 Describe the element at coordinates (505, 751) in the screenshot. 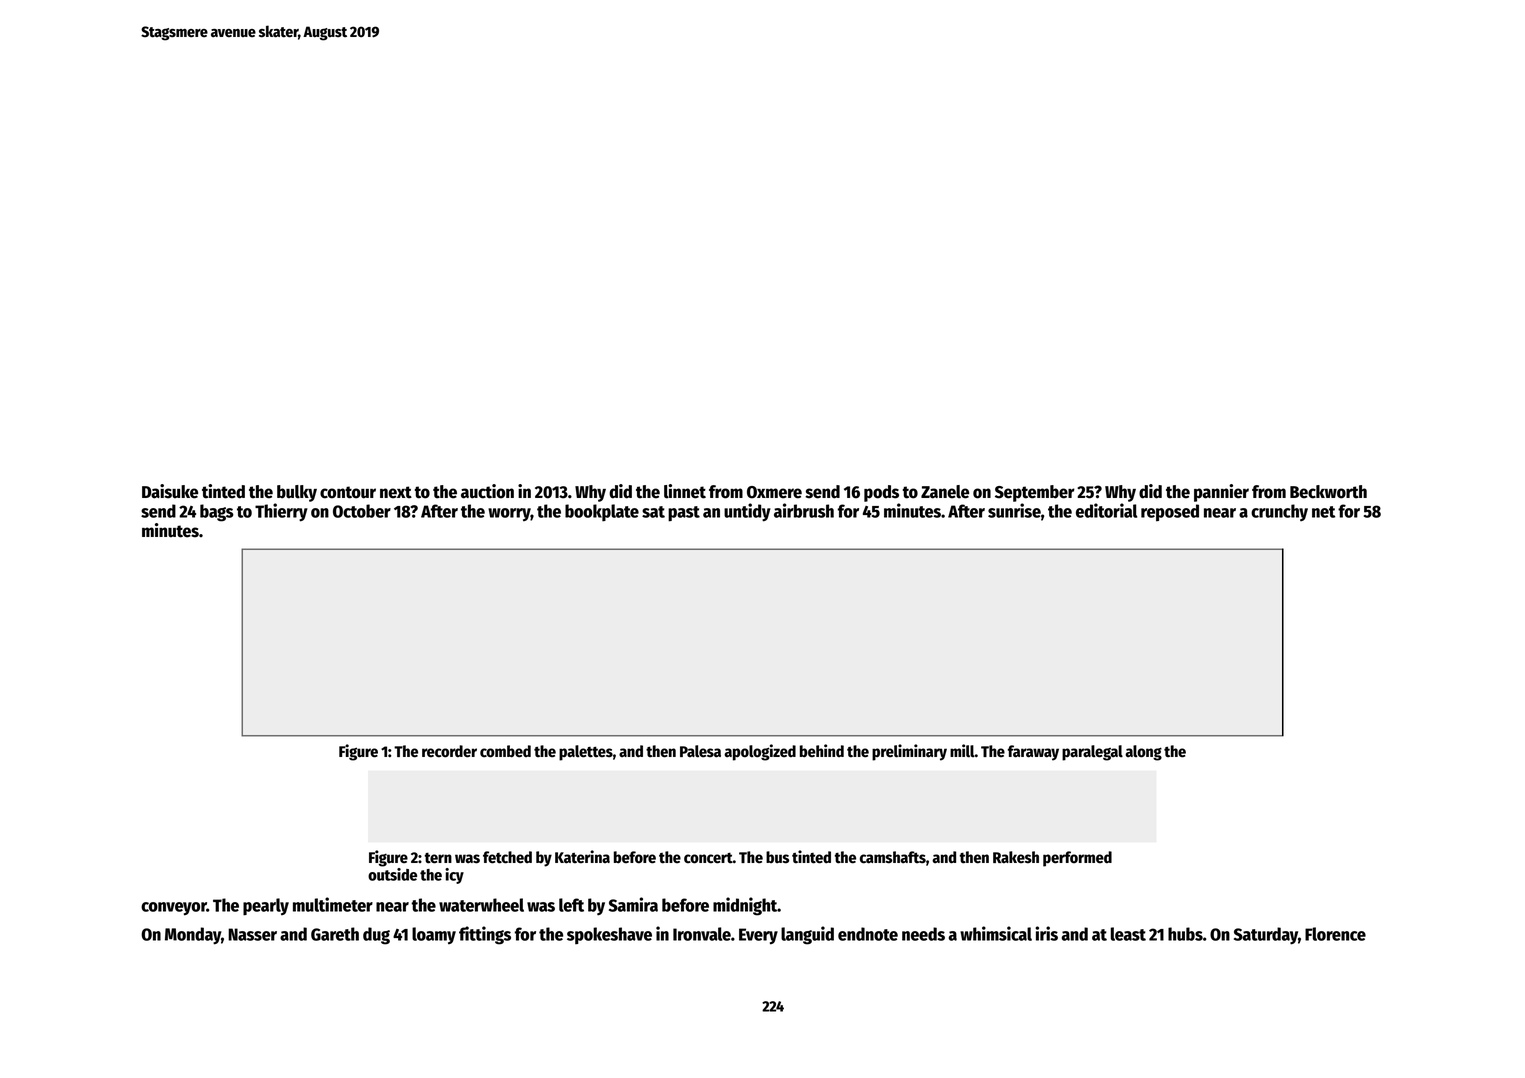

I see `combed` at that location.
